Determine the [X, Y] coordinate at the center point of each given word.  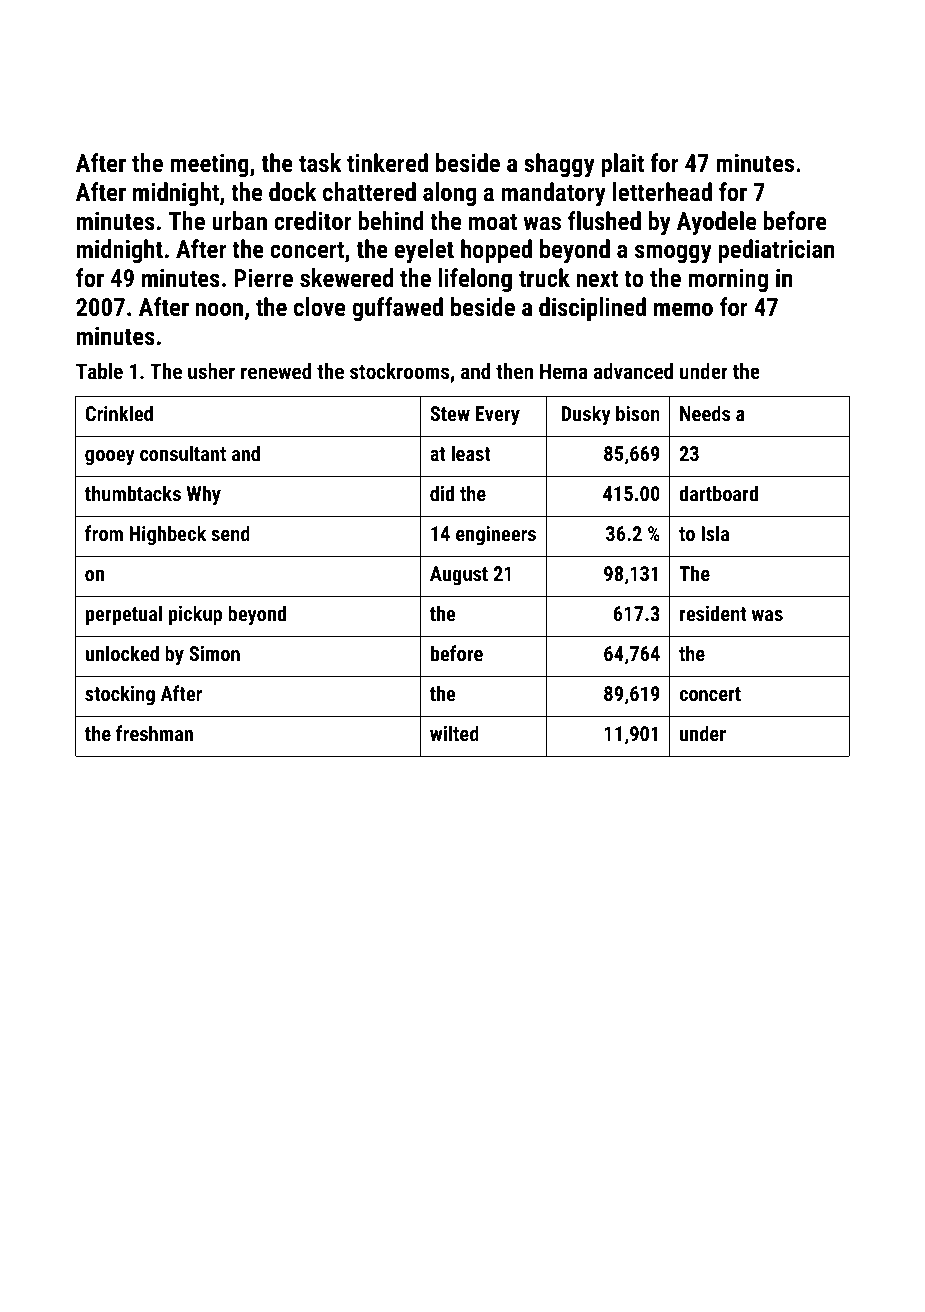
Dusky [586, 415]
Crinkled [119, 413]
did [442, 493]
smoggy [673, 254]
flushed [604, 220]
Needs [705, 413]
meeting [209, 165]
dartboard [718, 493]
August [459, 576]
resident [713, 613]
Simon [214, 653]
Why [204, 495]
